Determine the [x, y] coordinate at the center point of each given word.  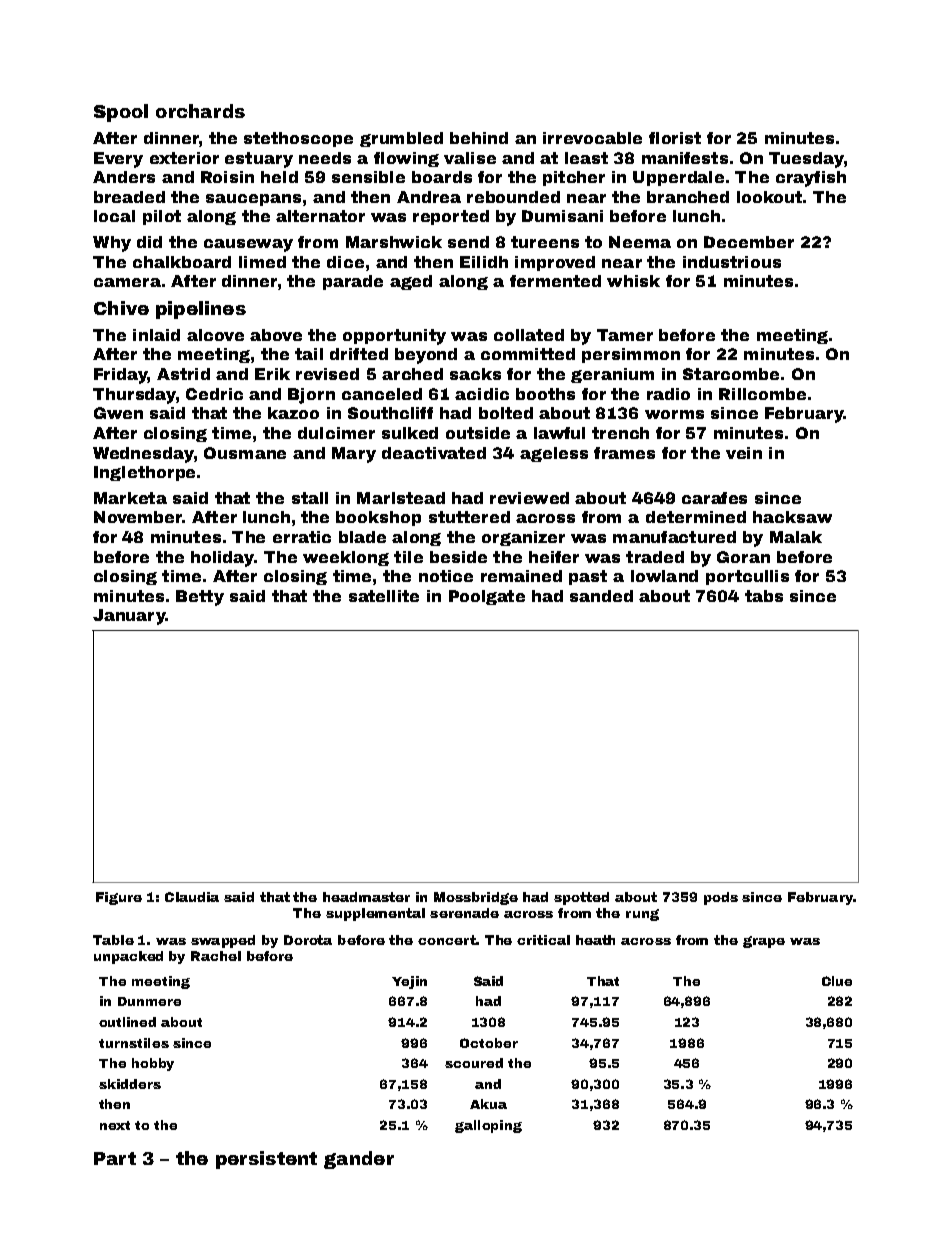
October [489, 1043]
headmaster [366, 897]
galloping [488, 1126]
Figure [119, 898]
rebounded [513, 197]
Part [115, 1158]
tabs [764, 596]
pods [721, 898]
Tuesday [806, 160]
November [138, 517]
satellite [384, 596]
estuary [259, 160]
